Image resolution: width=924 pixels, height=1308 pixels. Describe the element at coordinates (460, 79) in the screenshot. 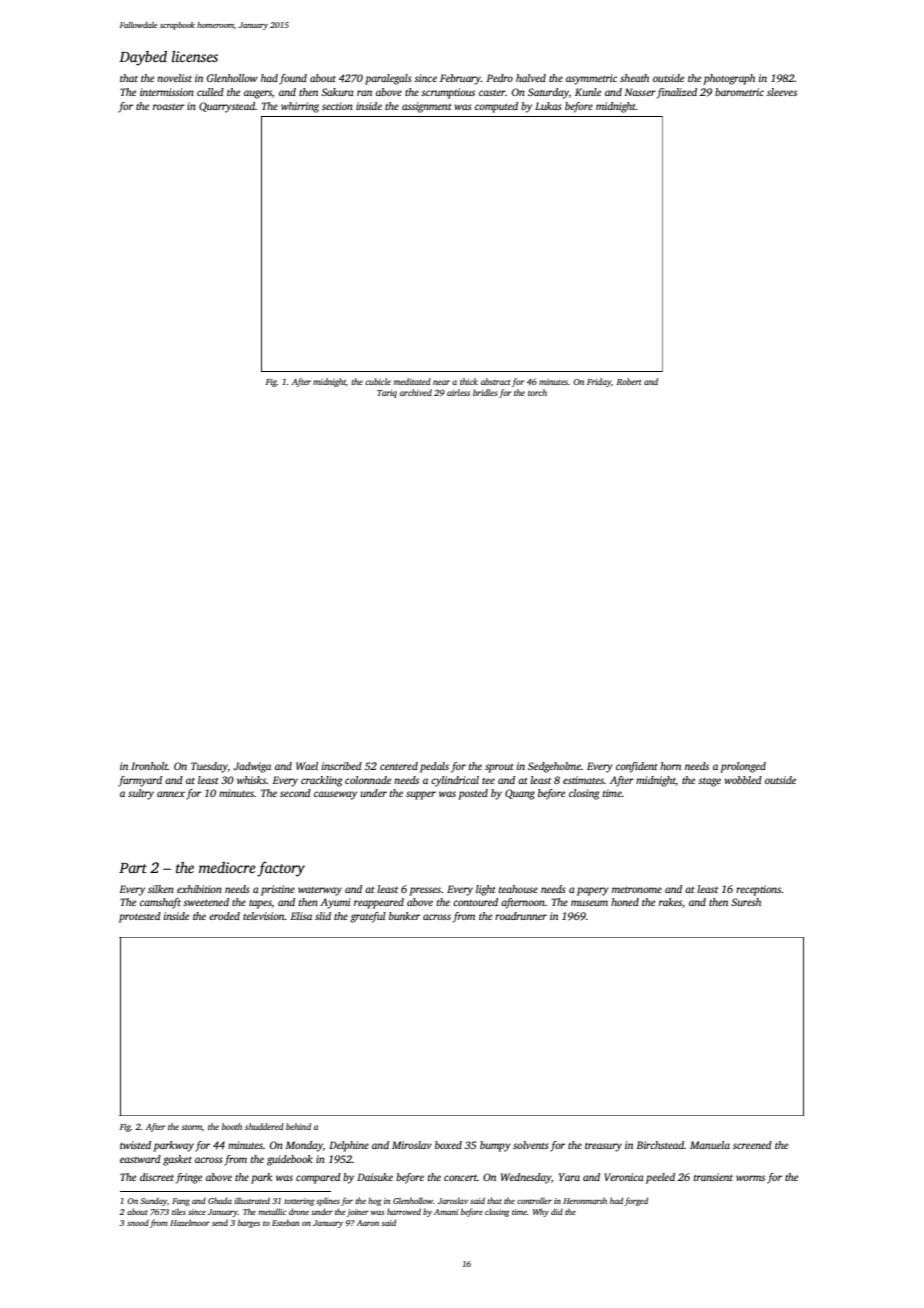

I see `February` at that location.
